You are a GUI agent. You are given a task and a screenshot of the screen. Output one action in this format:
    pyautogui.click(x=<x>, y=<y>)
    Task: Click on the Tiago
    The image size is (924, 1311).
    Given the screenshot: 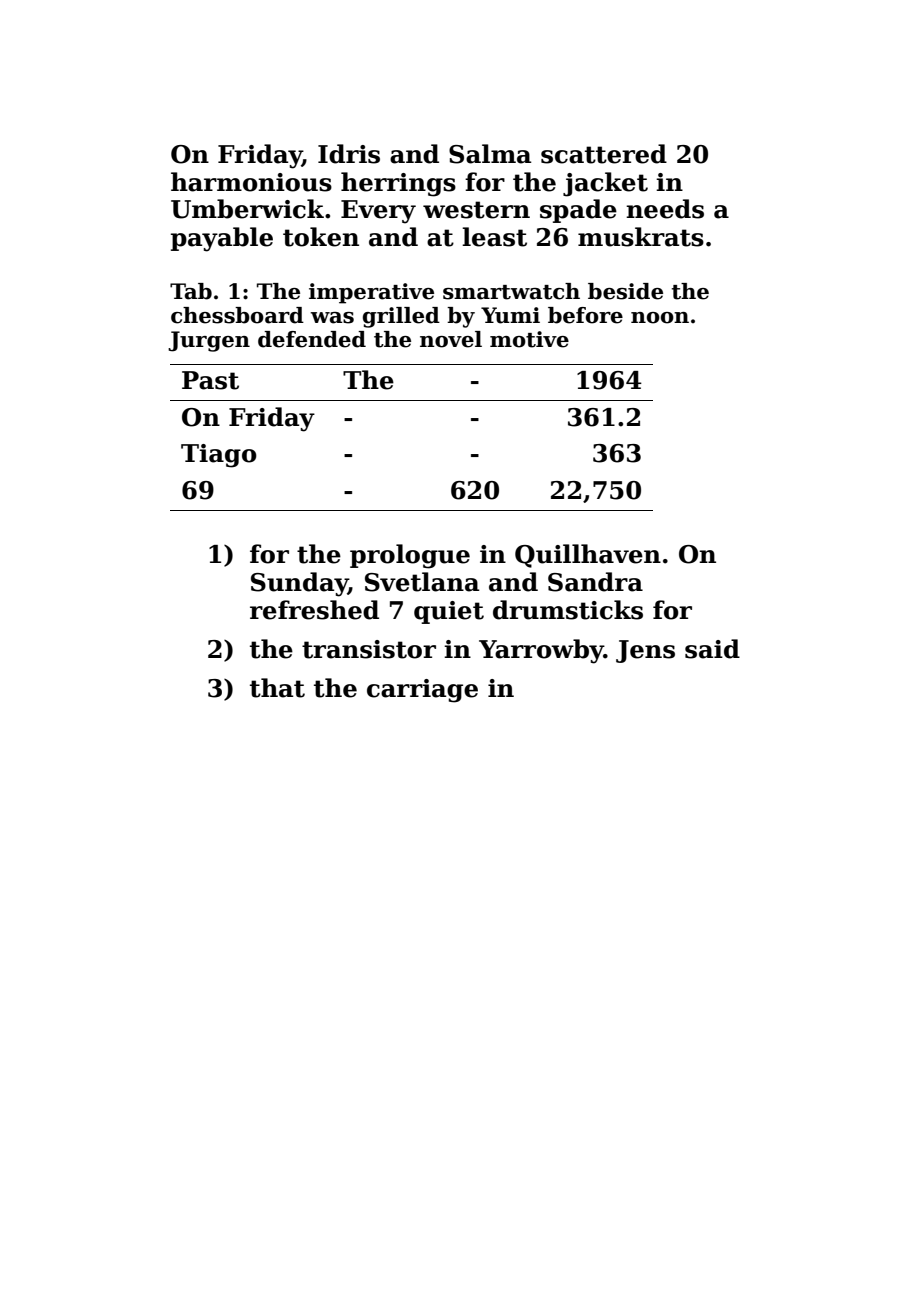 What is the action you would take?
    pyautogui.click(x=219, y=456)
